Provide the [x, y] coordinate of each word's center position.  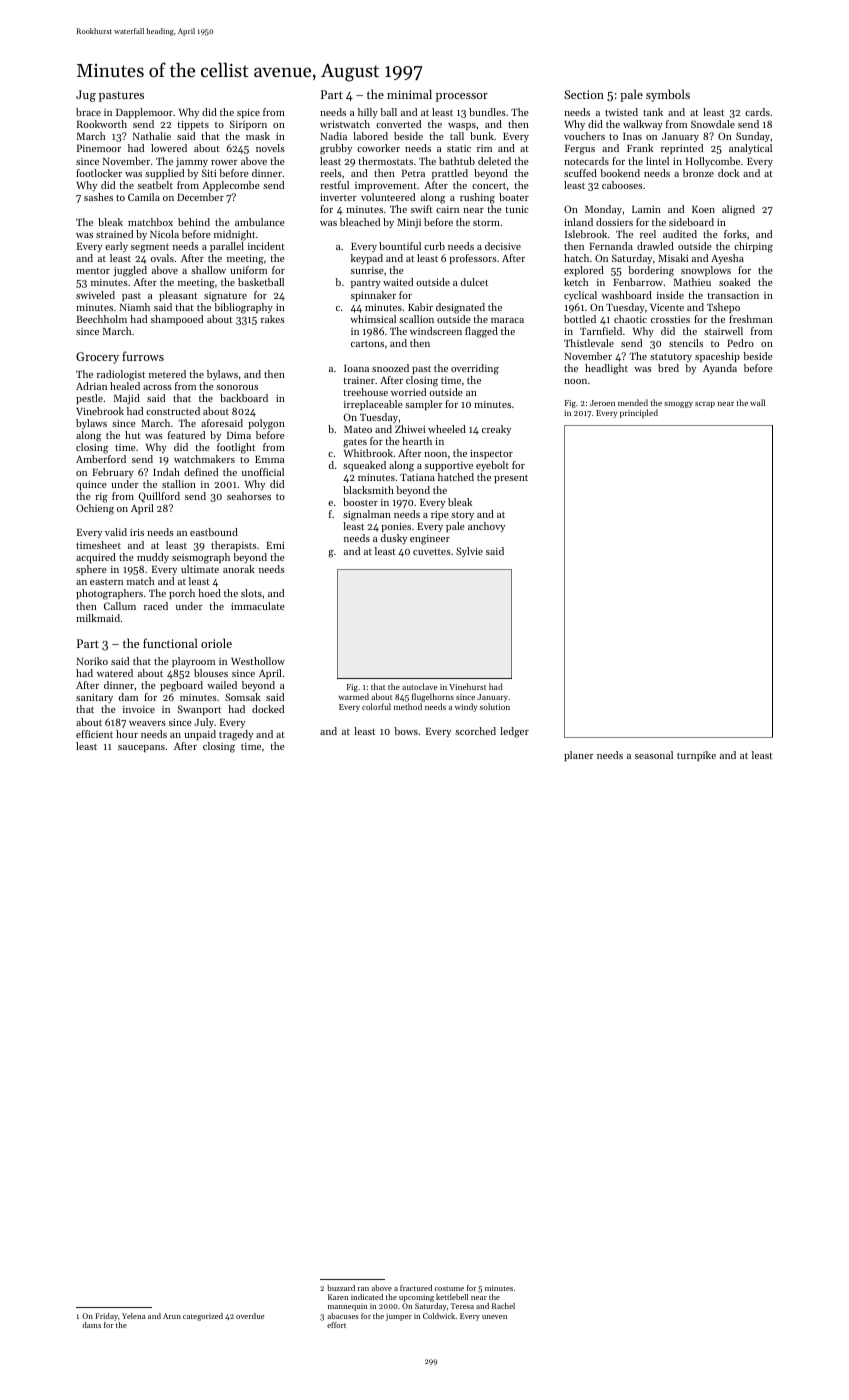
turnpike [696, 756]
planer [579, 756]
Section [584, 94]
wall [757, 402]
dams [91, 1325]
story [462, 516]
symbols [668, 95]
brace [88, 112]
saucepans [141, 748]
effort [336, 1325]
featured [186, 435]
